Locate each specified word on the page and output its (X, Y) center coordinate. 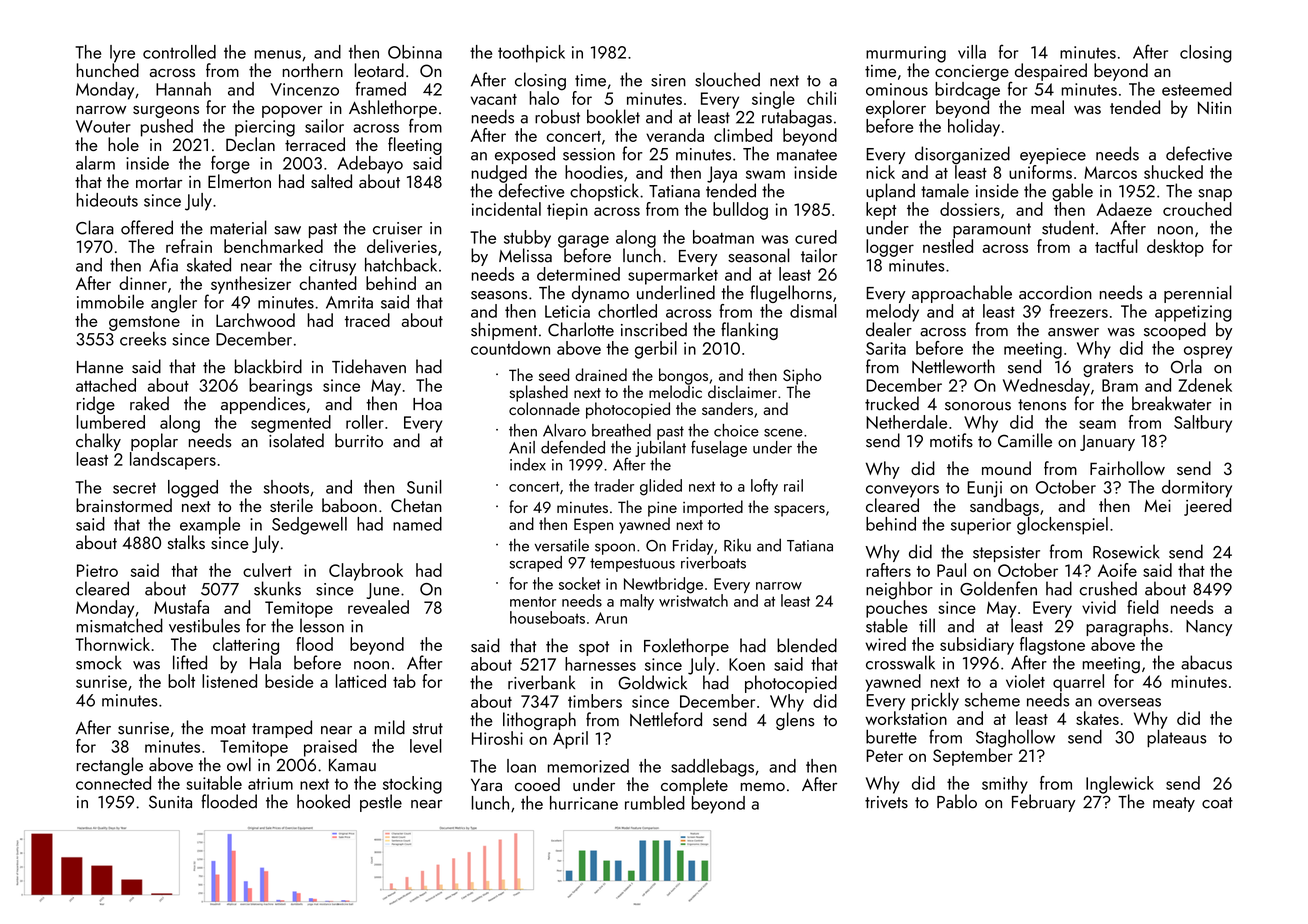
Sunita (170, 802)
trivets (886, 802)
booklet (613, 116)
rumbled (655, 803)
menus (278, 54)
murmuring (906, 54)
